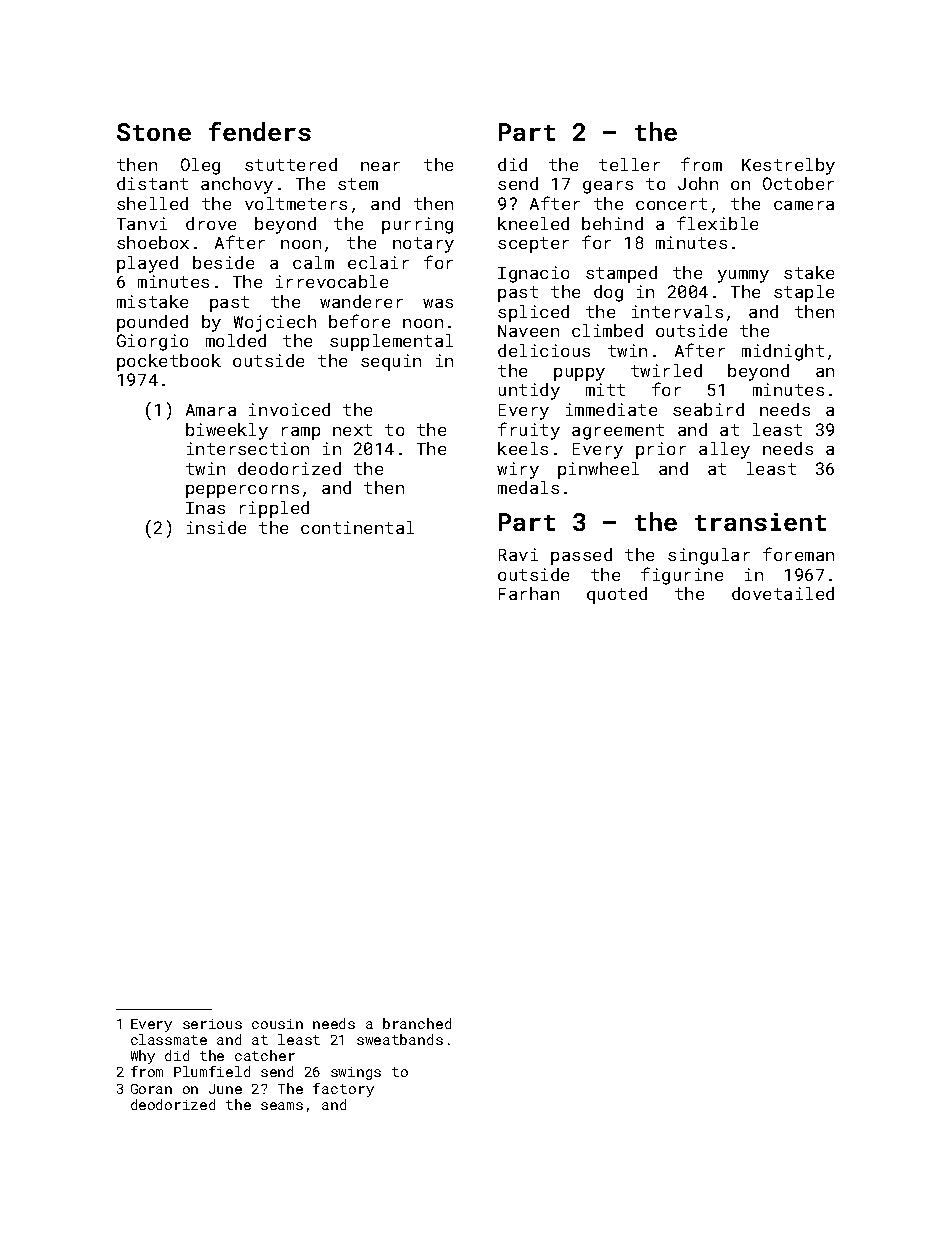 Image resolution: width=952 pixels, height=1233 pixels. What do you see at coordinates (356, 1073) in the document?
I see `swings` at bounding box center [356, 1073].
